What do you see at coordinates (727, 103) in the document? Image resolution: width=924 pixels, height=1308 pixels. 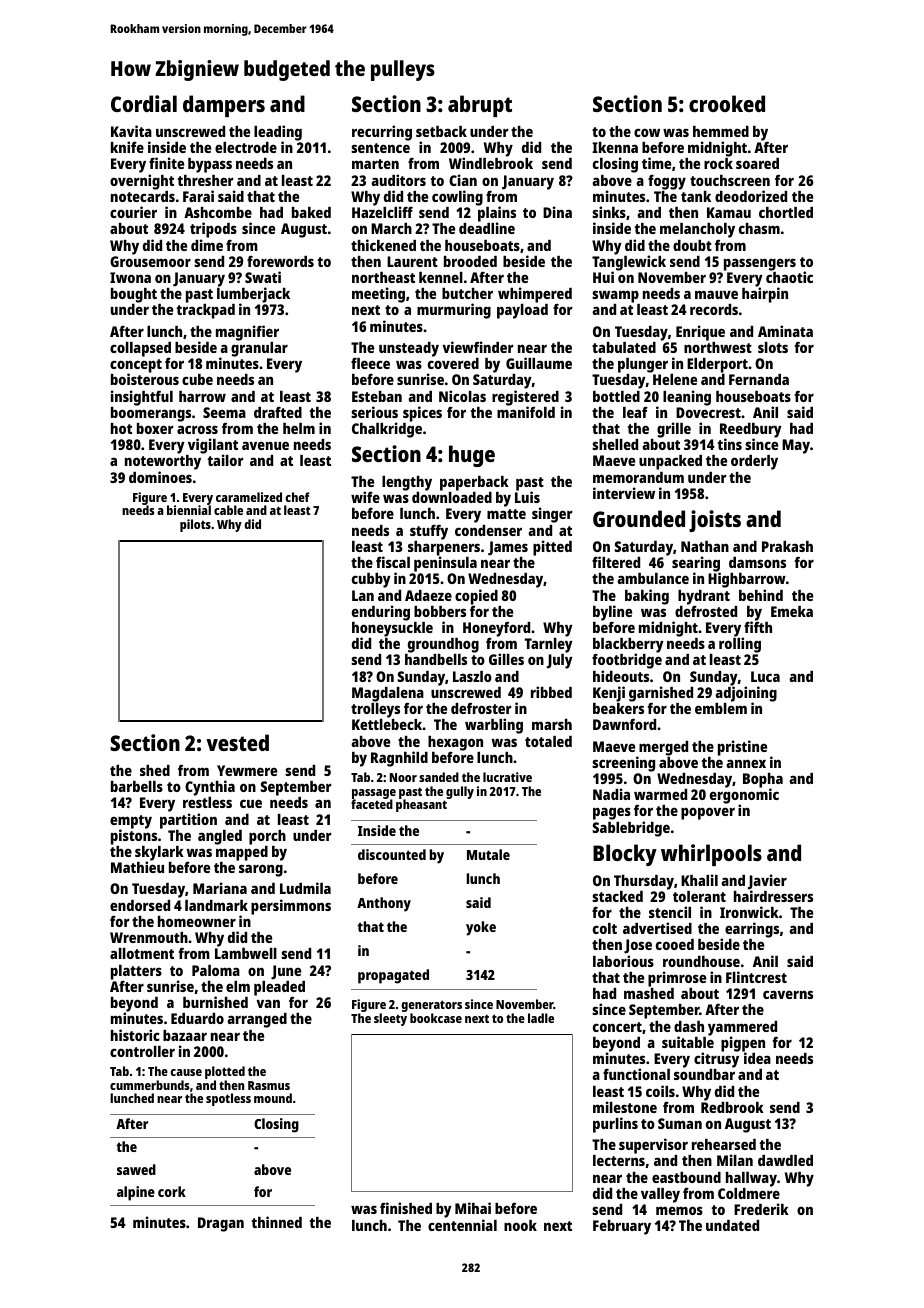 I see `crooked` at bounding box center [727, 103].
